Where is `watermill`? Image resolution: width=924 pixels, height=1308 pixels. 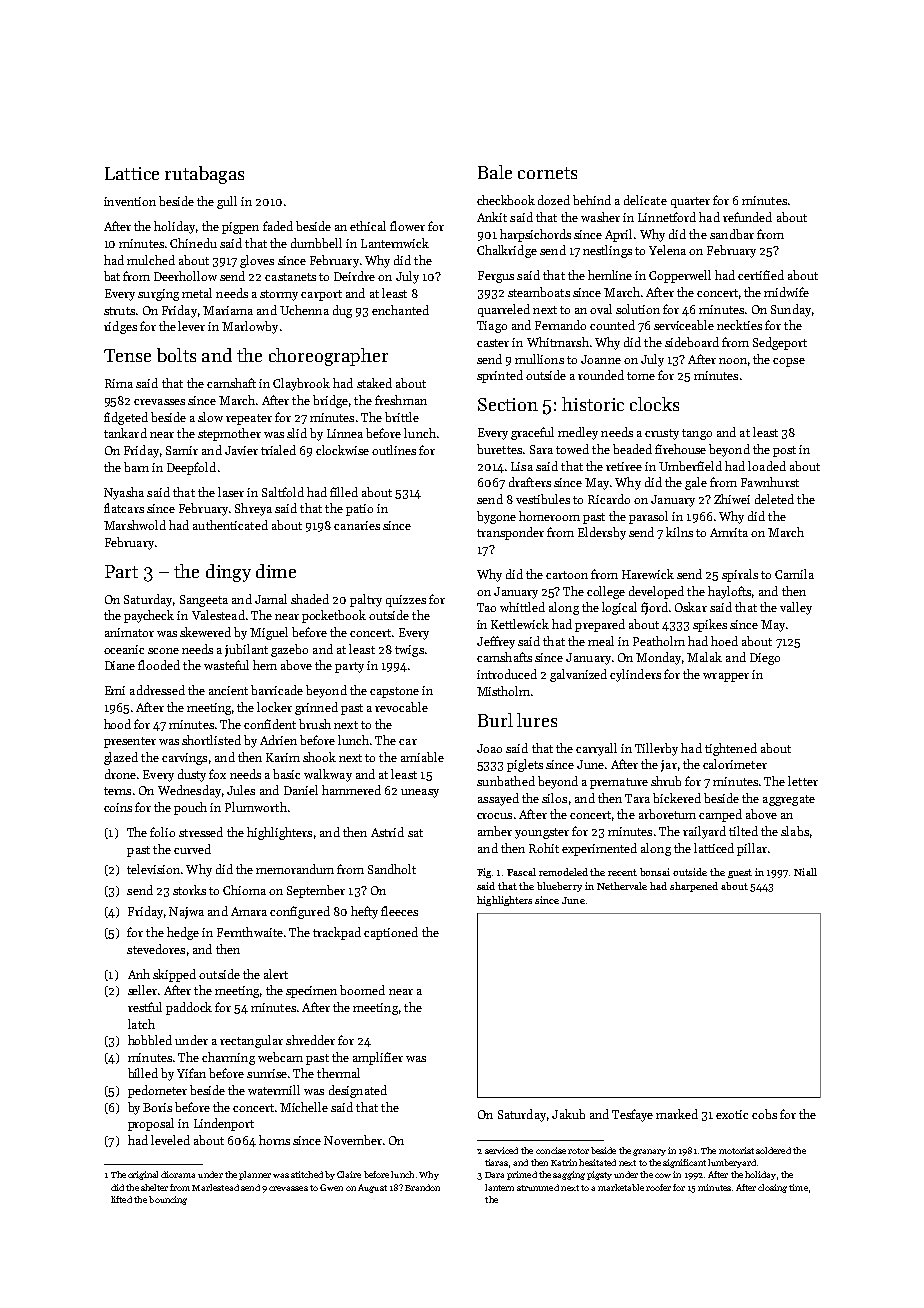 watermill is located at coordinates (274, 1090).
